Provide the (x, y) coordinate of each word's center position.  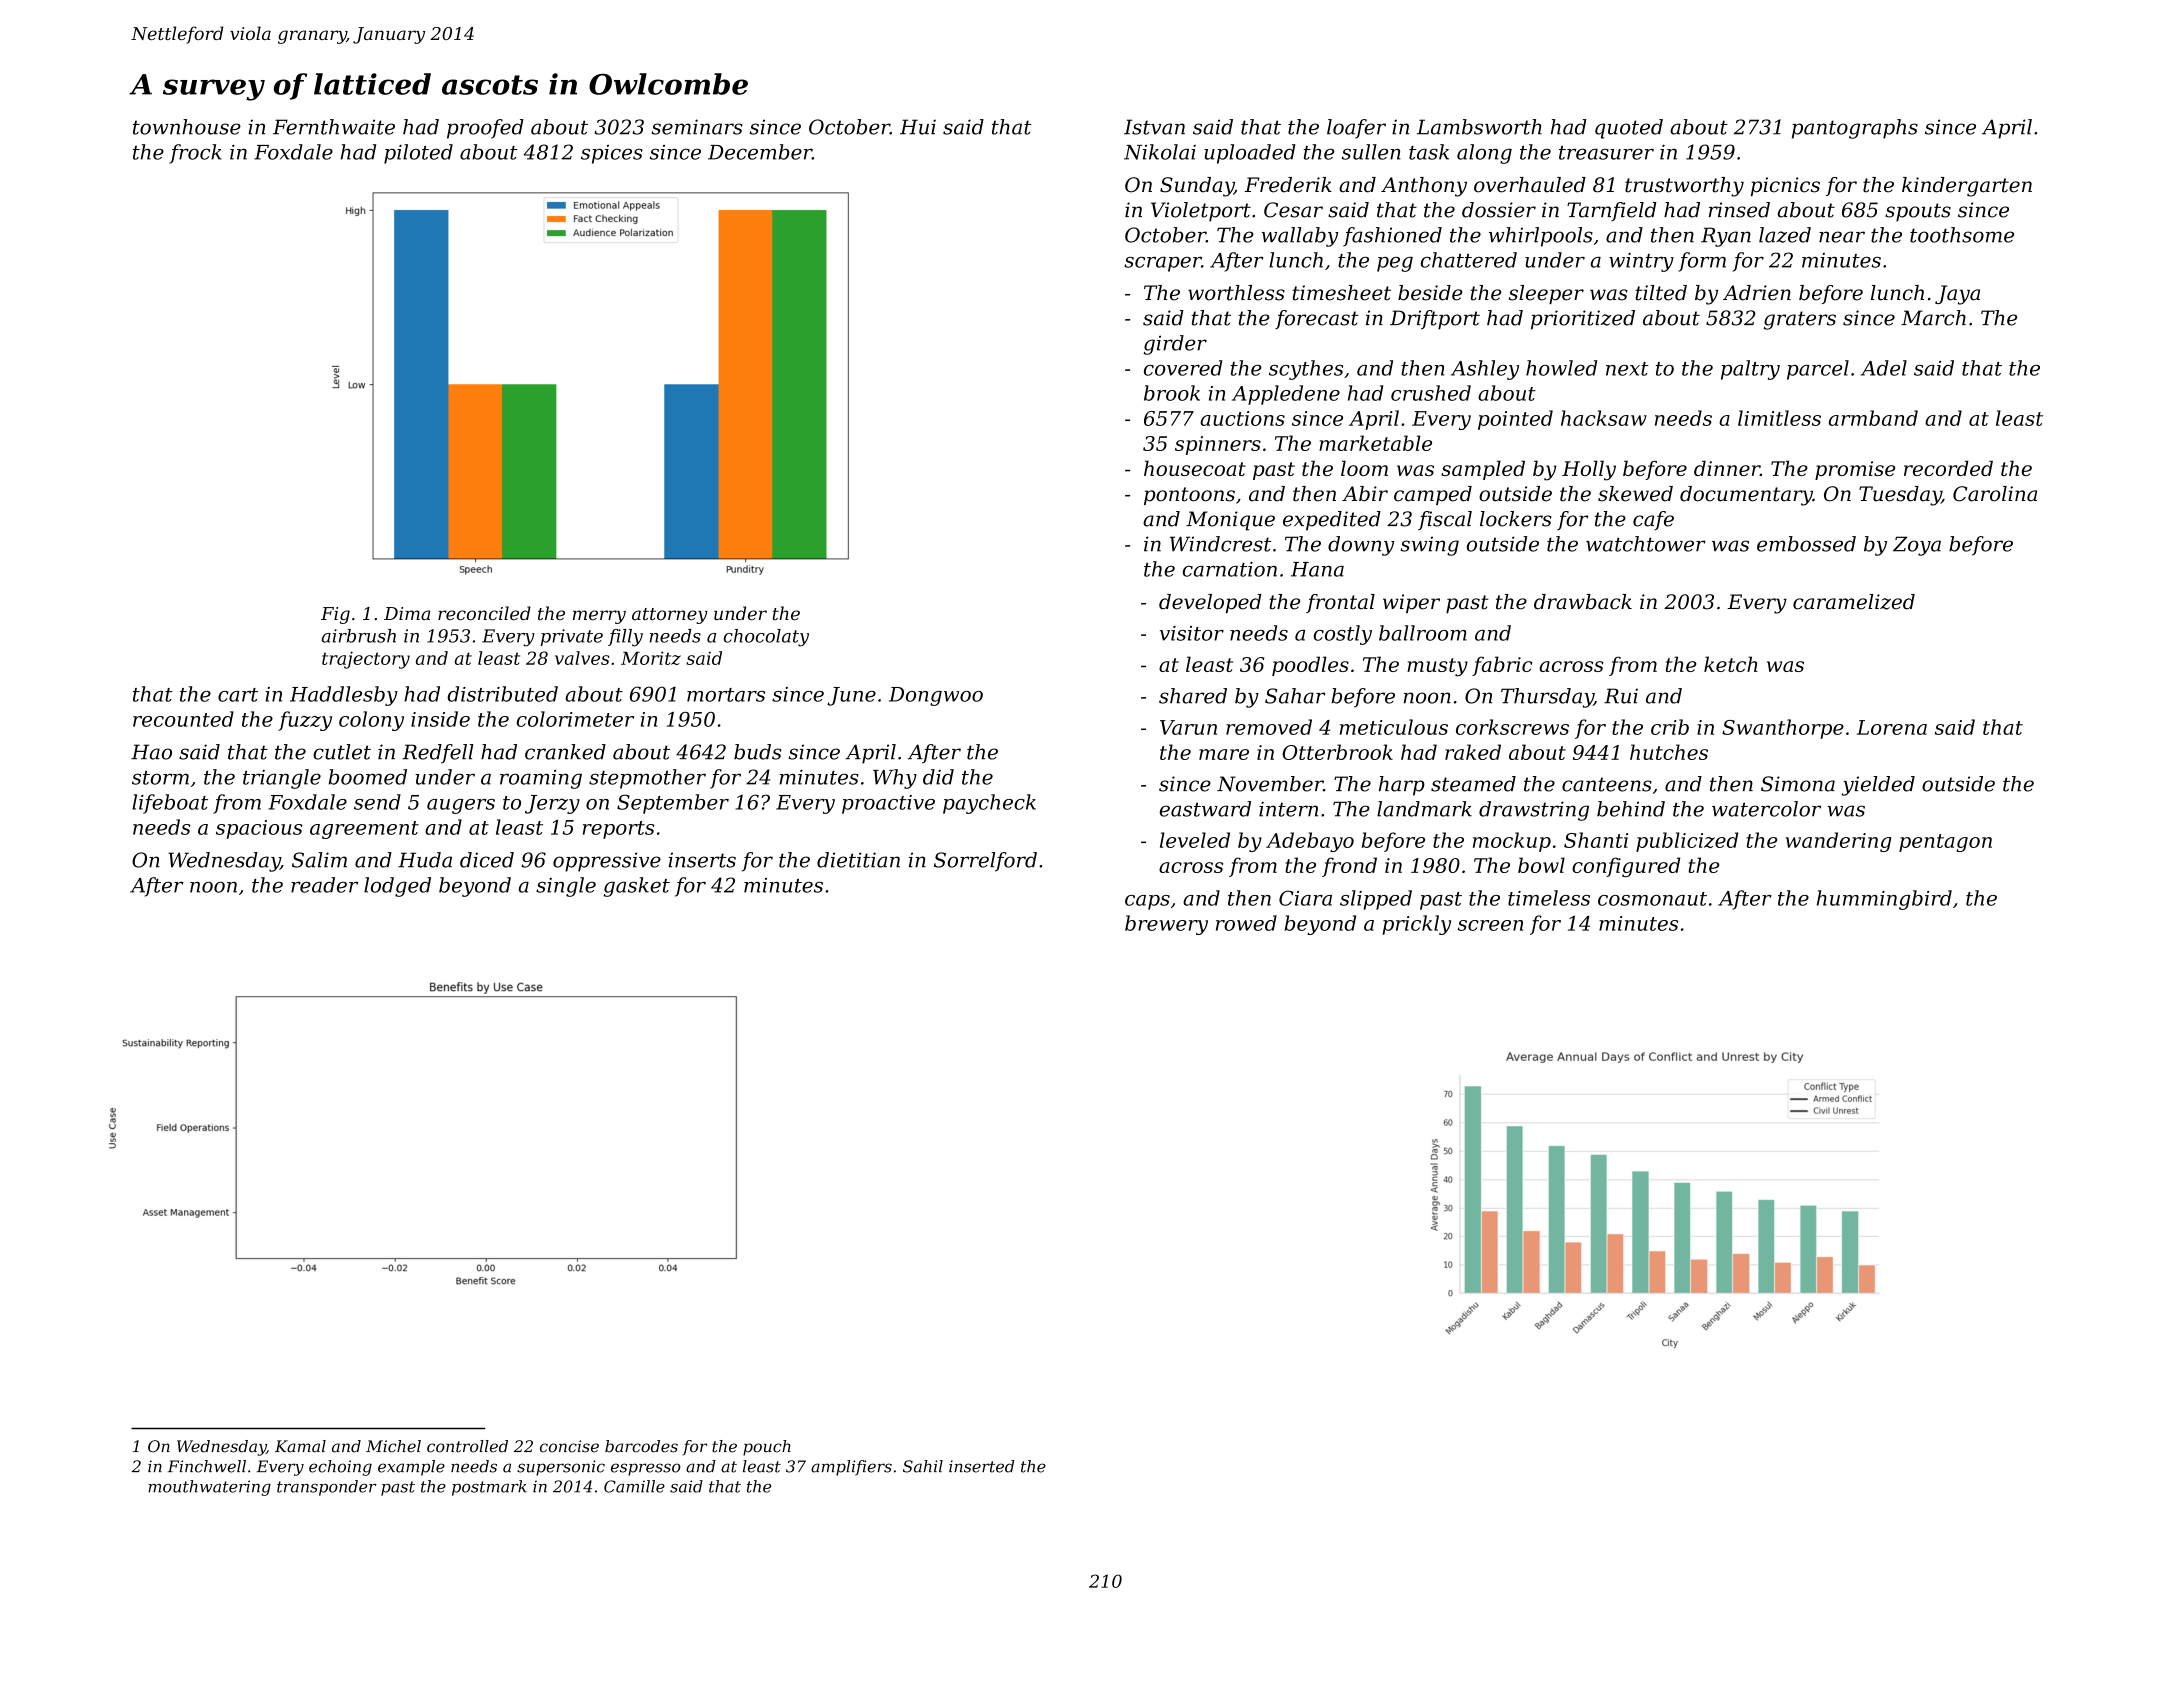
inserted (981, 1466)
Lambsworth (1479, 127)
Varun (1188, 727)
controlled (467, 1446)
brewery (1166, 925)
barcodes (641, 1446)
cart (238, 695)
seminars (697, 127)
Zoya (1917, 546)
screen (1490, 925)
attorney (670, 616)
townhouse (187, 127)
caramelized (1854, 602)
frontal (1340, 603)
